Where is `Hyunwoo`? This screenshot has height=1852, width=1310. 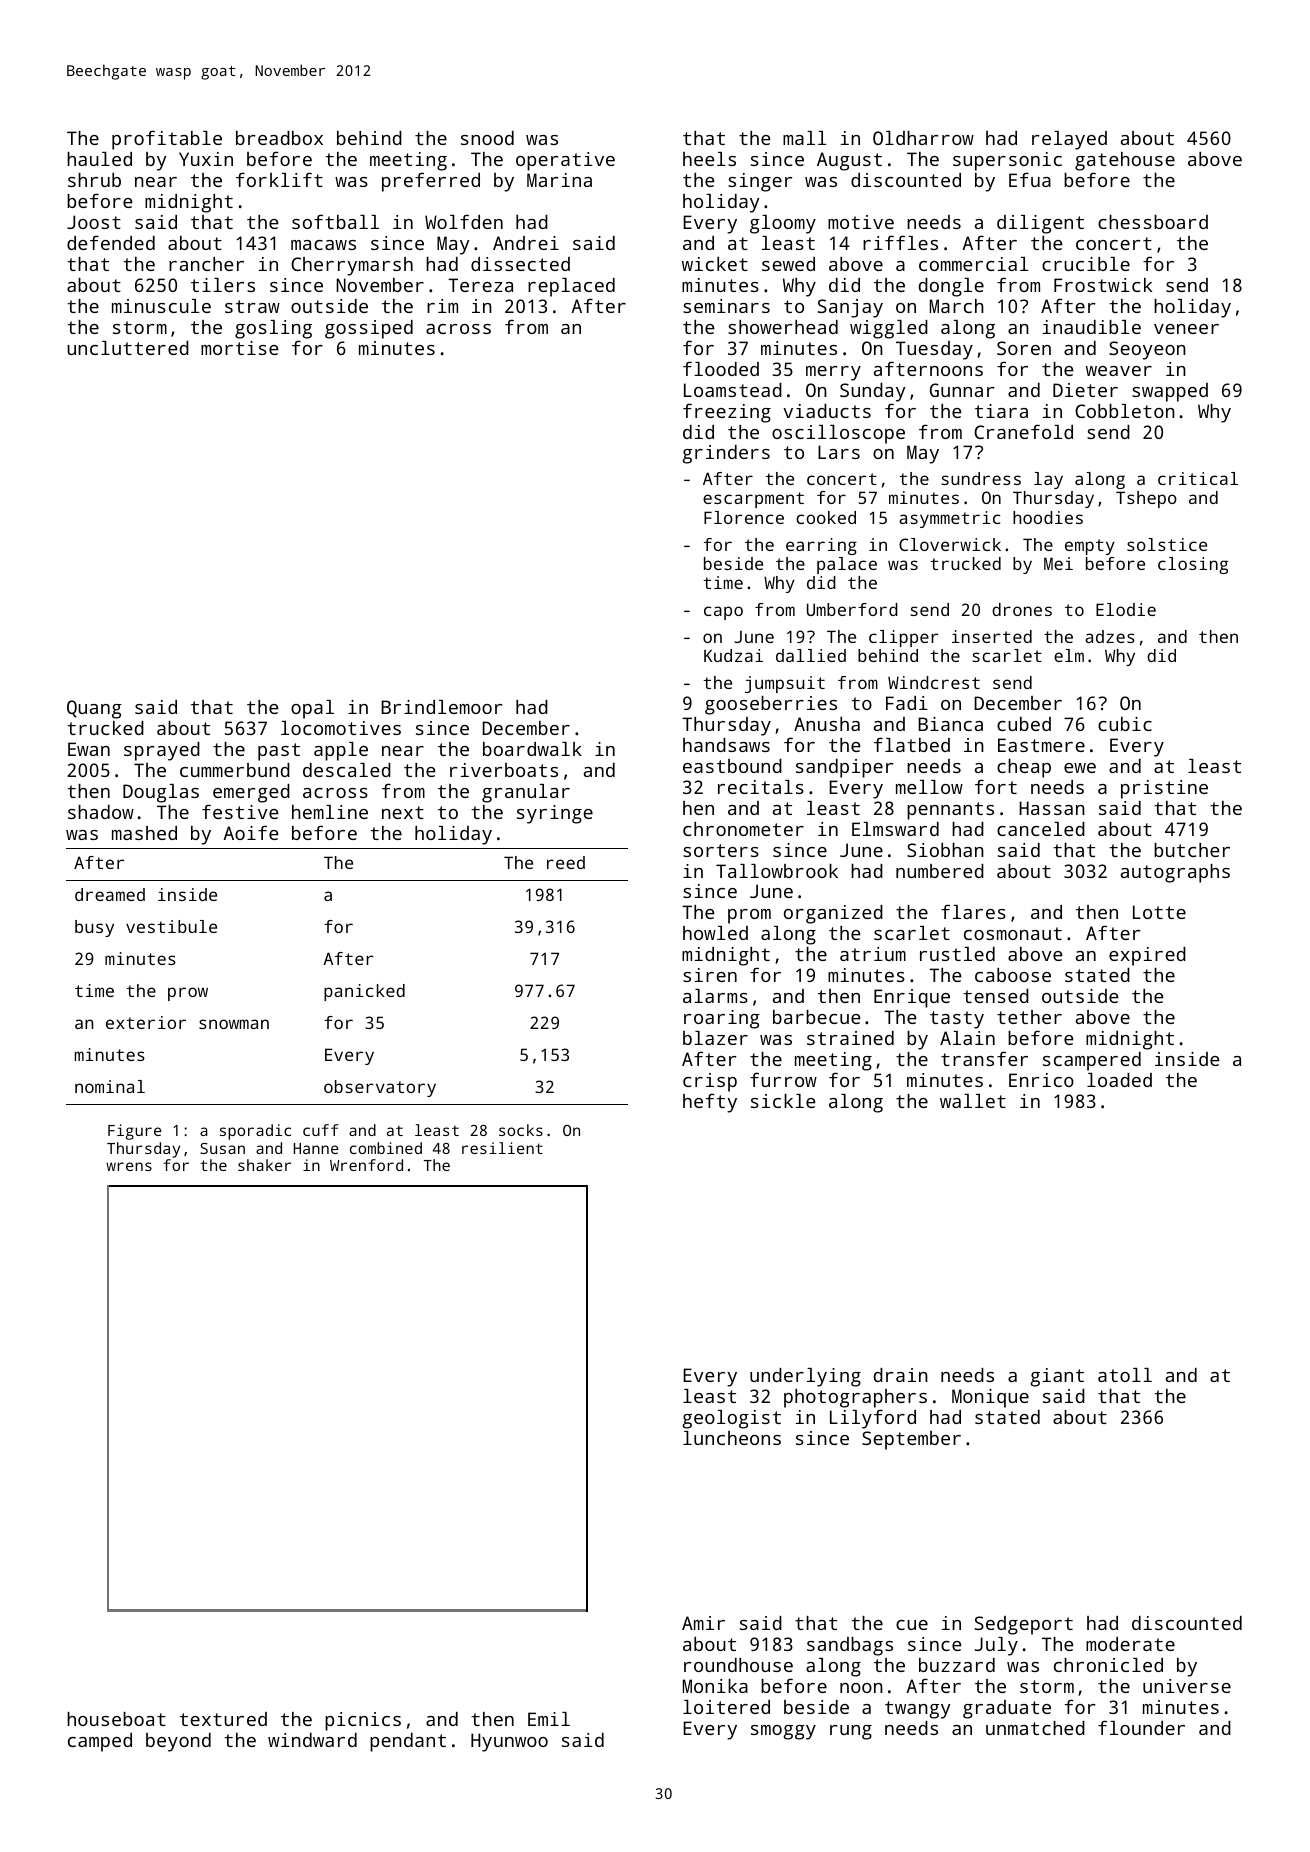 Hyunwoo is located at coordinates (509, 1742).
